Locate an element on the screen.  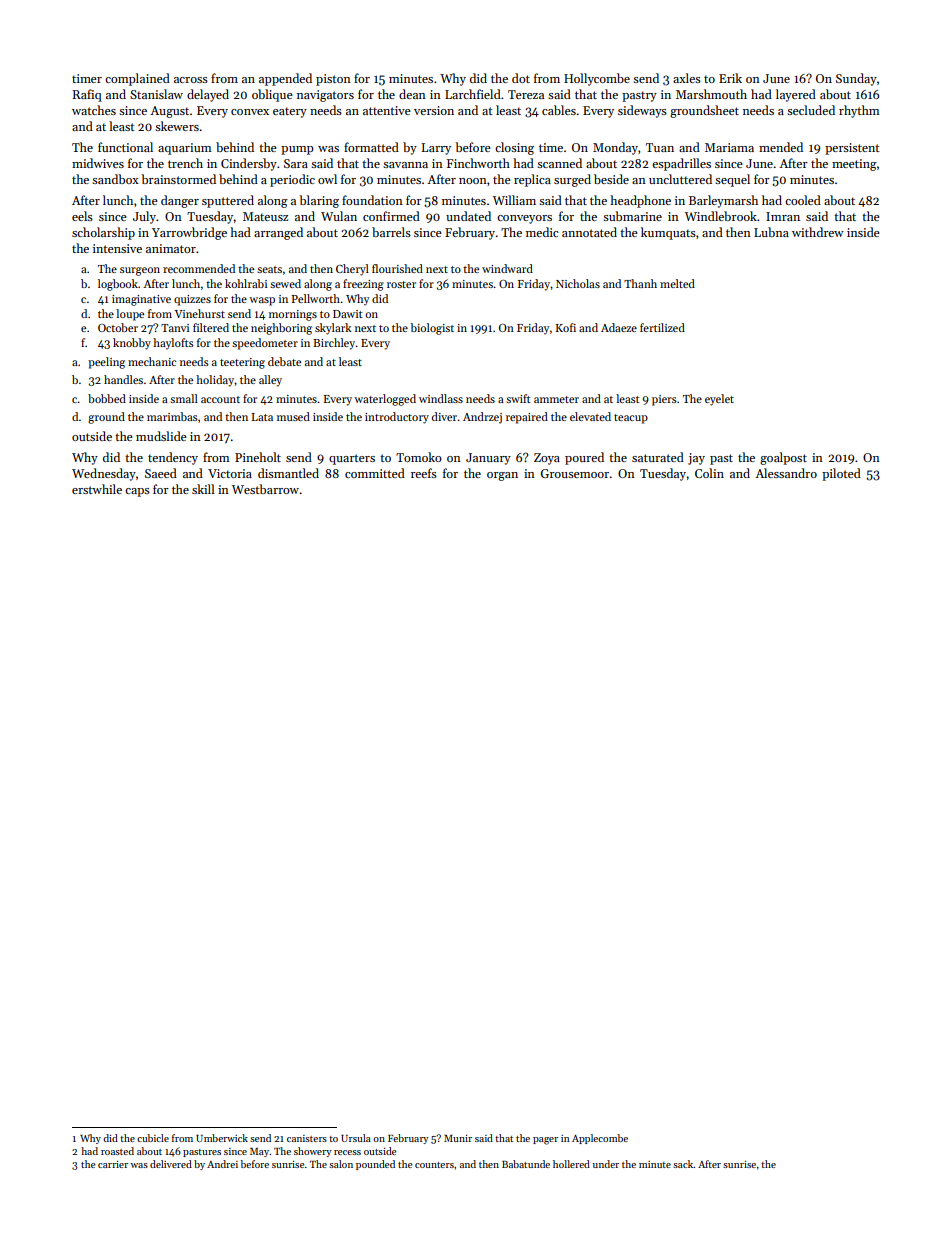
pager is located at coordinates (545, 1141).
